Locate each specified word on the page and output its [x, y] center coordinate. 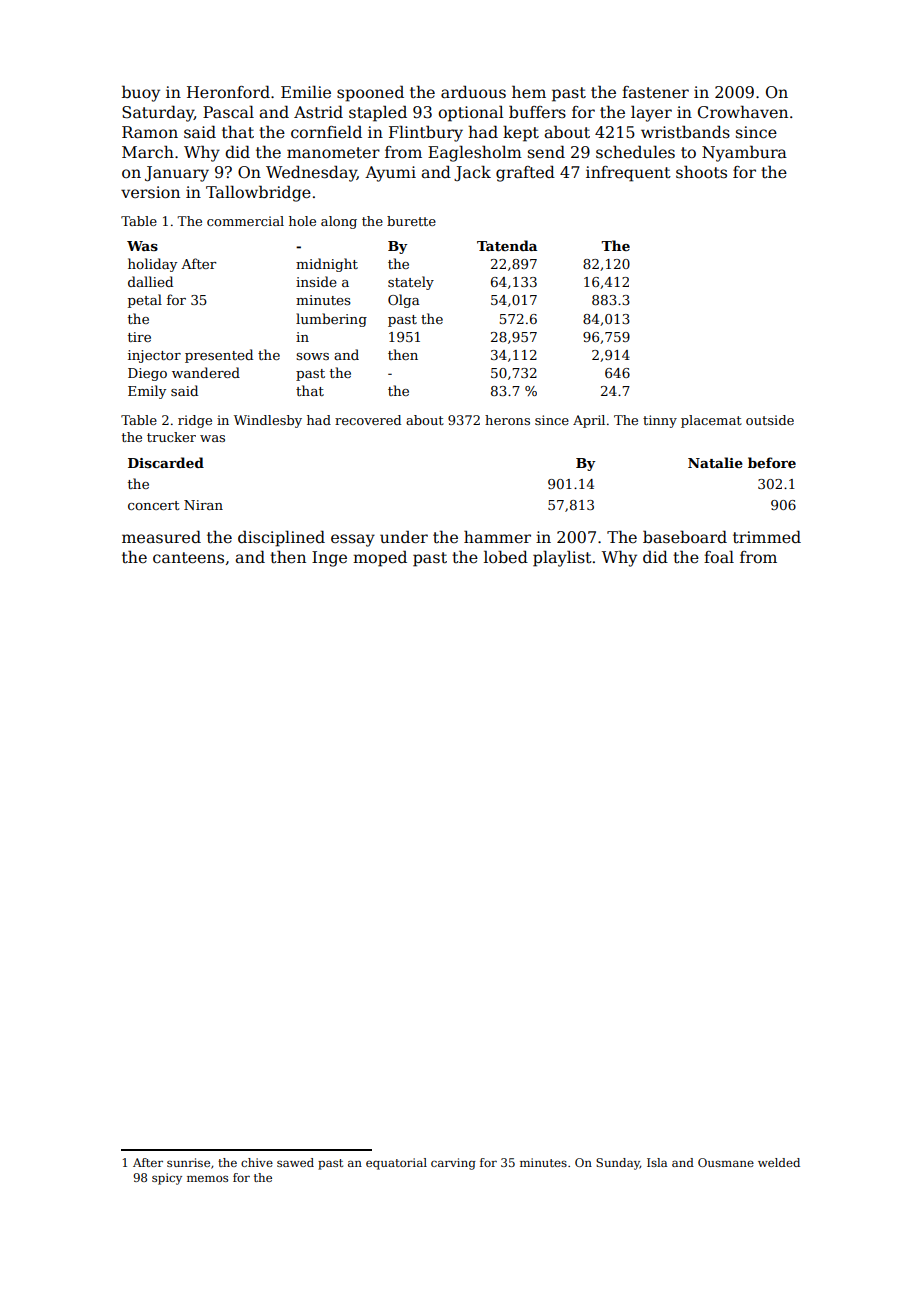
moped [380, 558]
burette [411, 221]
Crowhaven [743, 112]
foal [719, 557]
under [404, 537]
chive [257, 1162]
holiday [152, 265]
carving [453, 1164]
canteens [188, 558]
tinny [660, 421]
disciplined [281, 538]
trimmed [767, 537]
